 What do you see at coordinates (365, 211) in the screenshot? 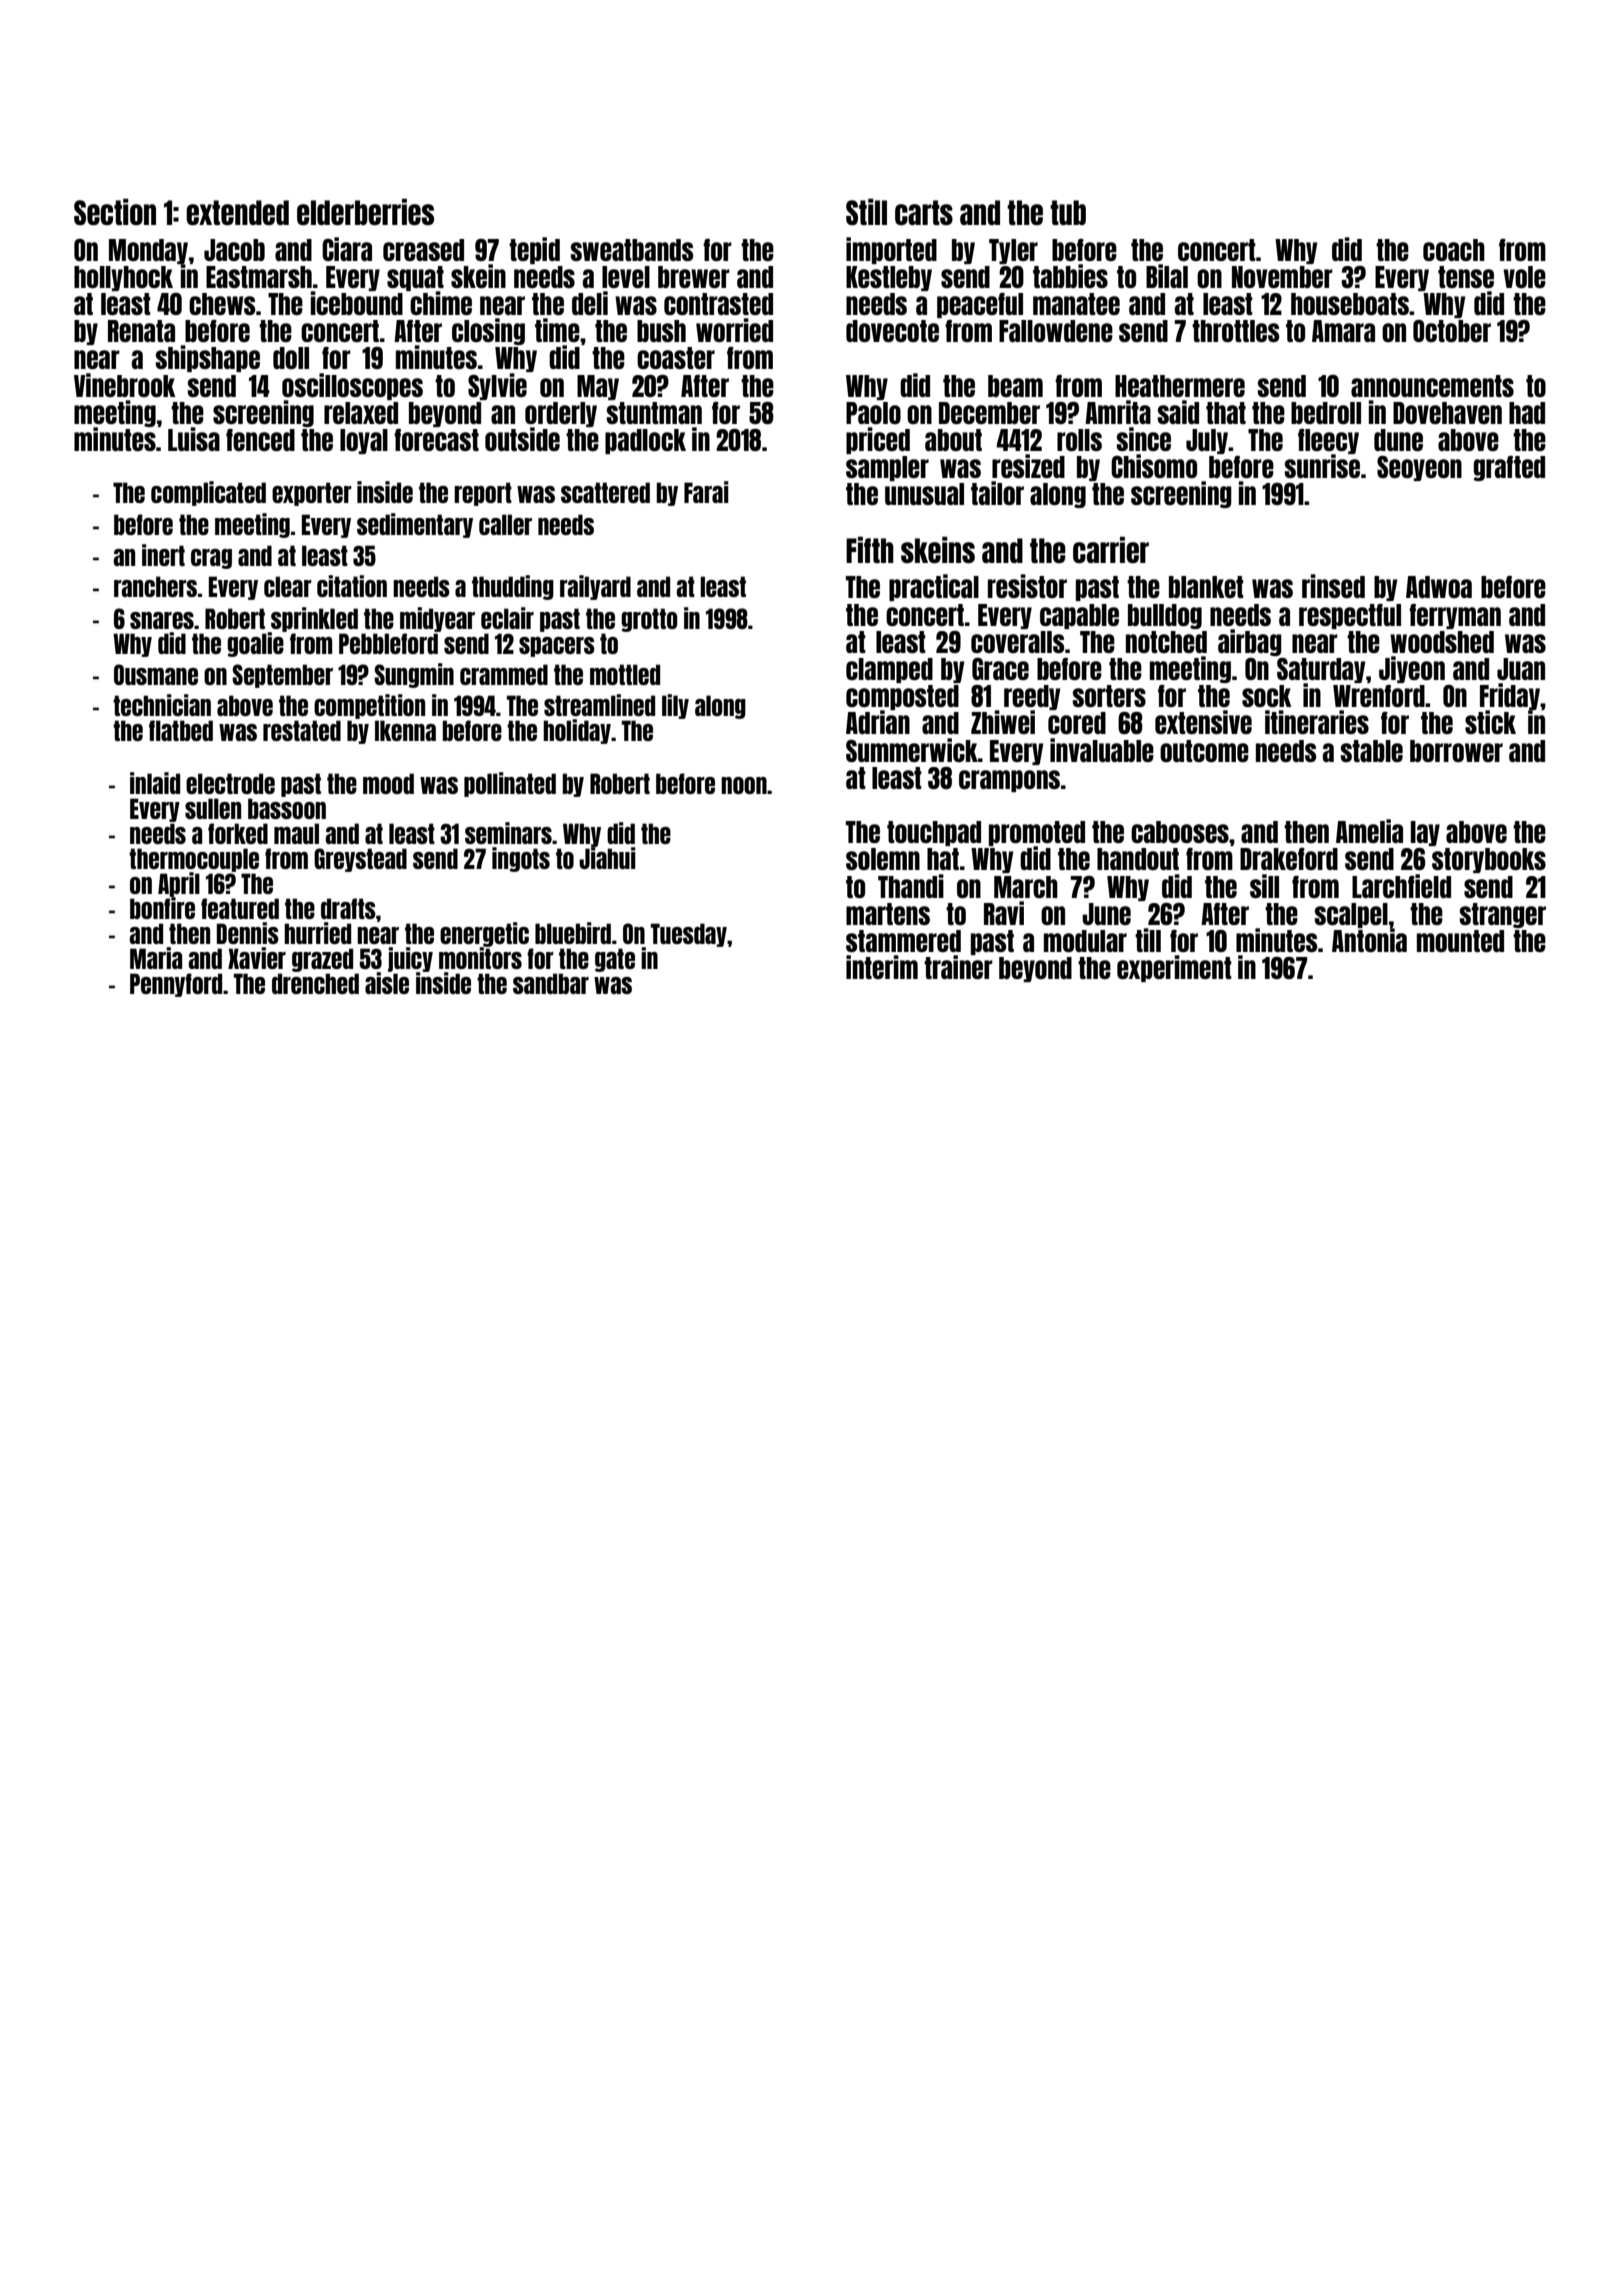
I see `elderberries` at bounding box center [365, 211].
